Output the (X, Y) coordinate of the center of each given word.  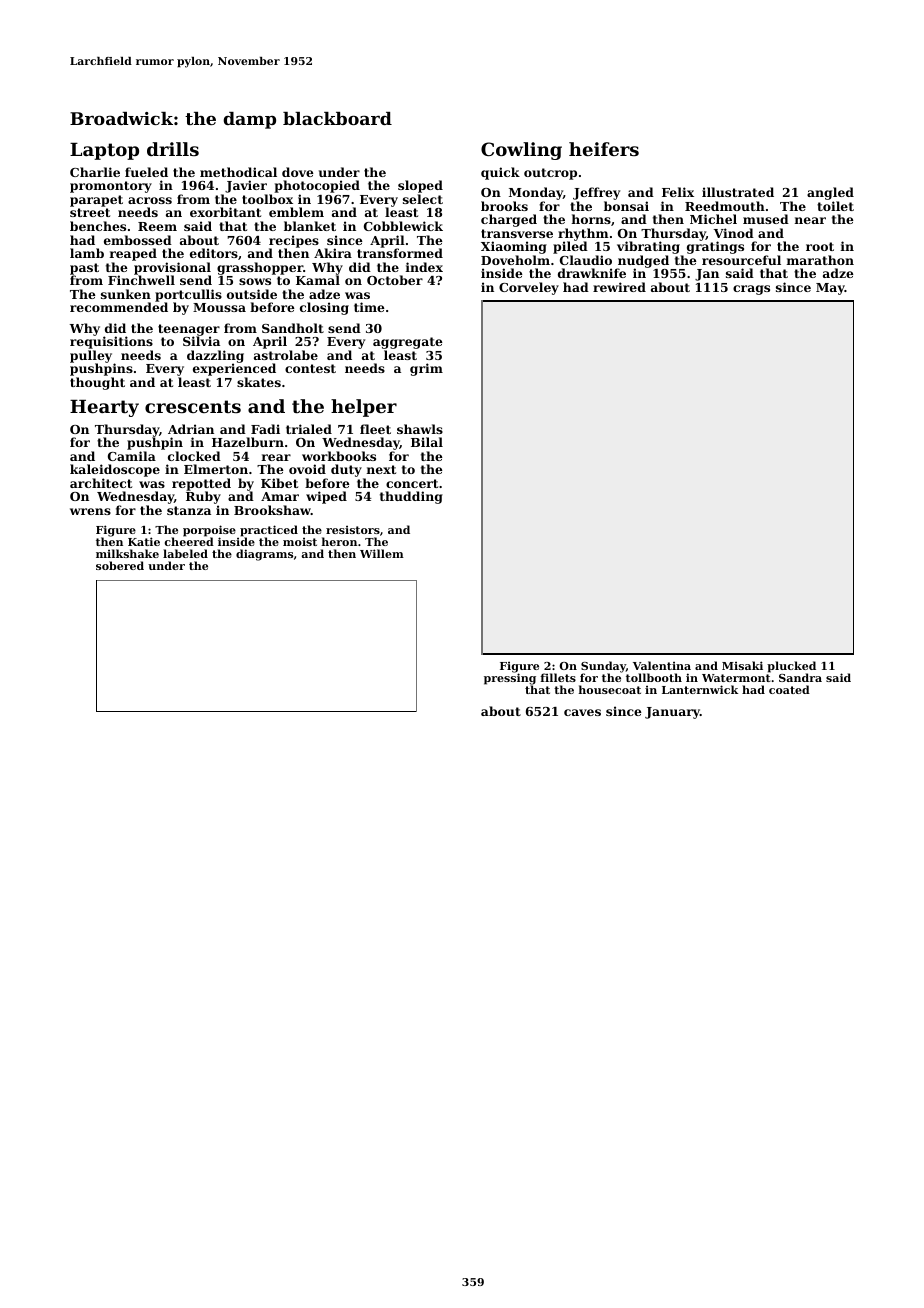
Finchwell (141, 280)
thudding (411, 497)
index (424, 267)
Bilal (427, 442)
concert (412, 483)
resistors (353, 530)
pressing (510, 679)
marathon (820, 260)
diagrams (264, 555)
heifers (604, 149)
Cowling (521, 151)
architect (101, 483)
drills (173, 149)
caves (582, 712)
